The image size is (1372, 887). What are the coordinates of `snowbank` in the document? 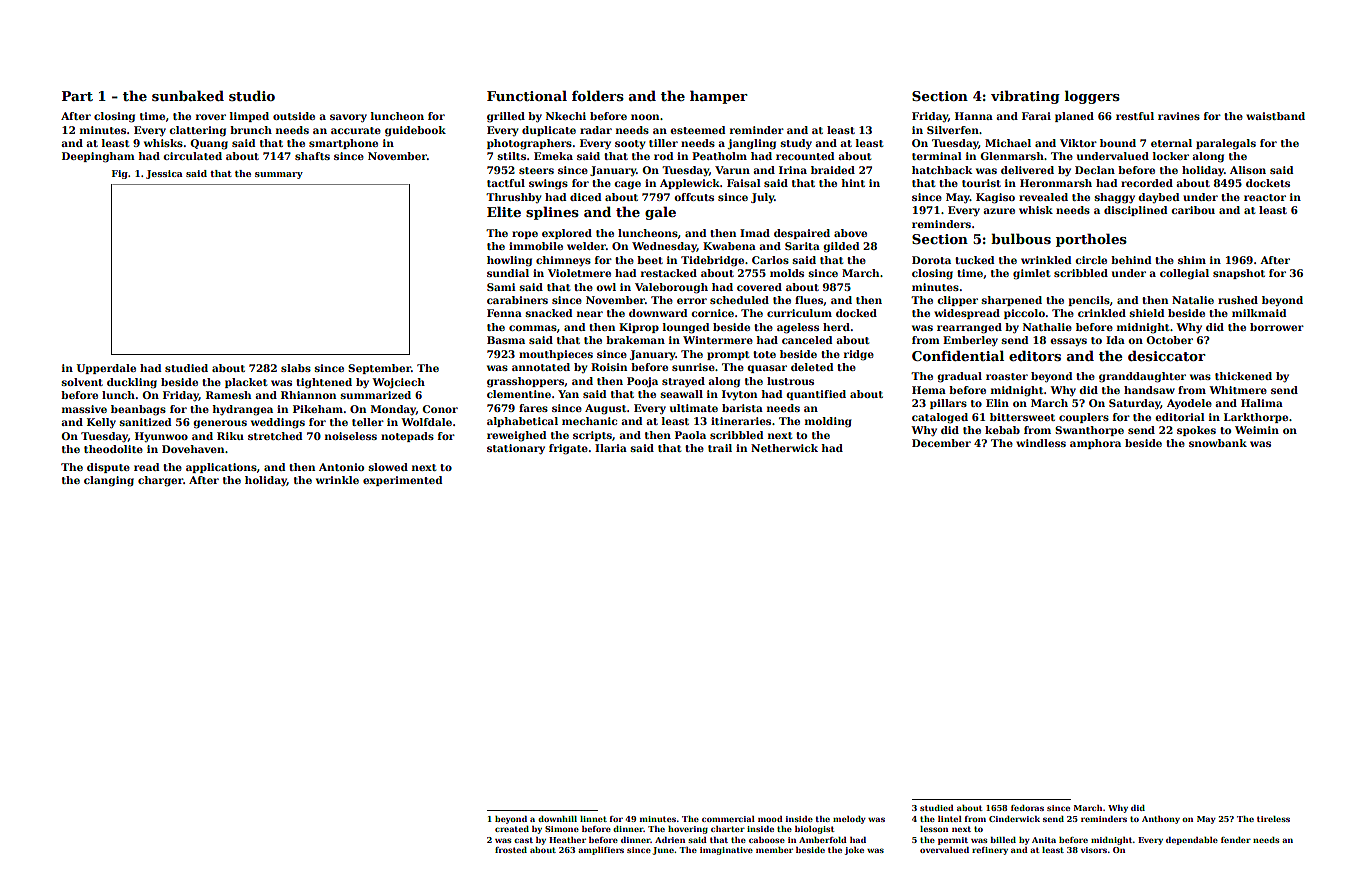 It's located at (1218, 443).
